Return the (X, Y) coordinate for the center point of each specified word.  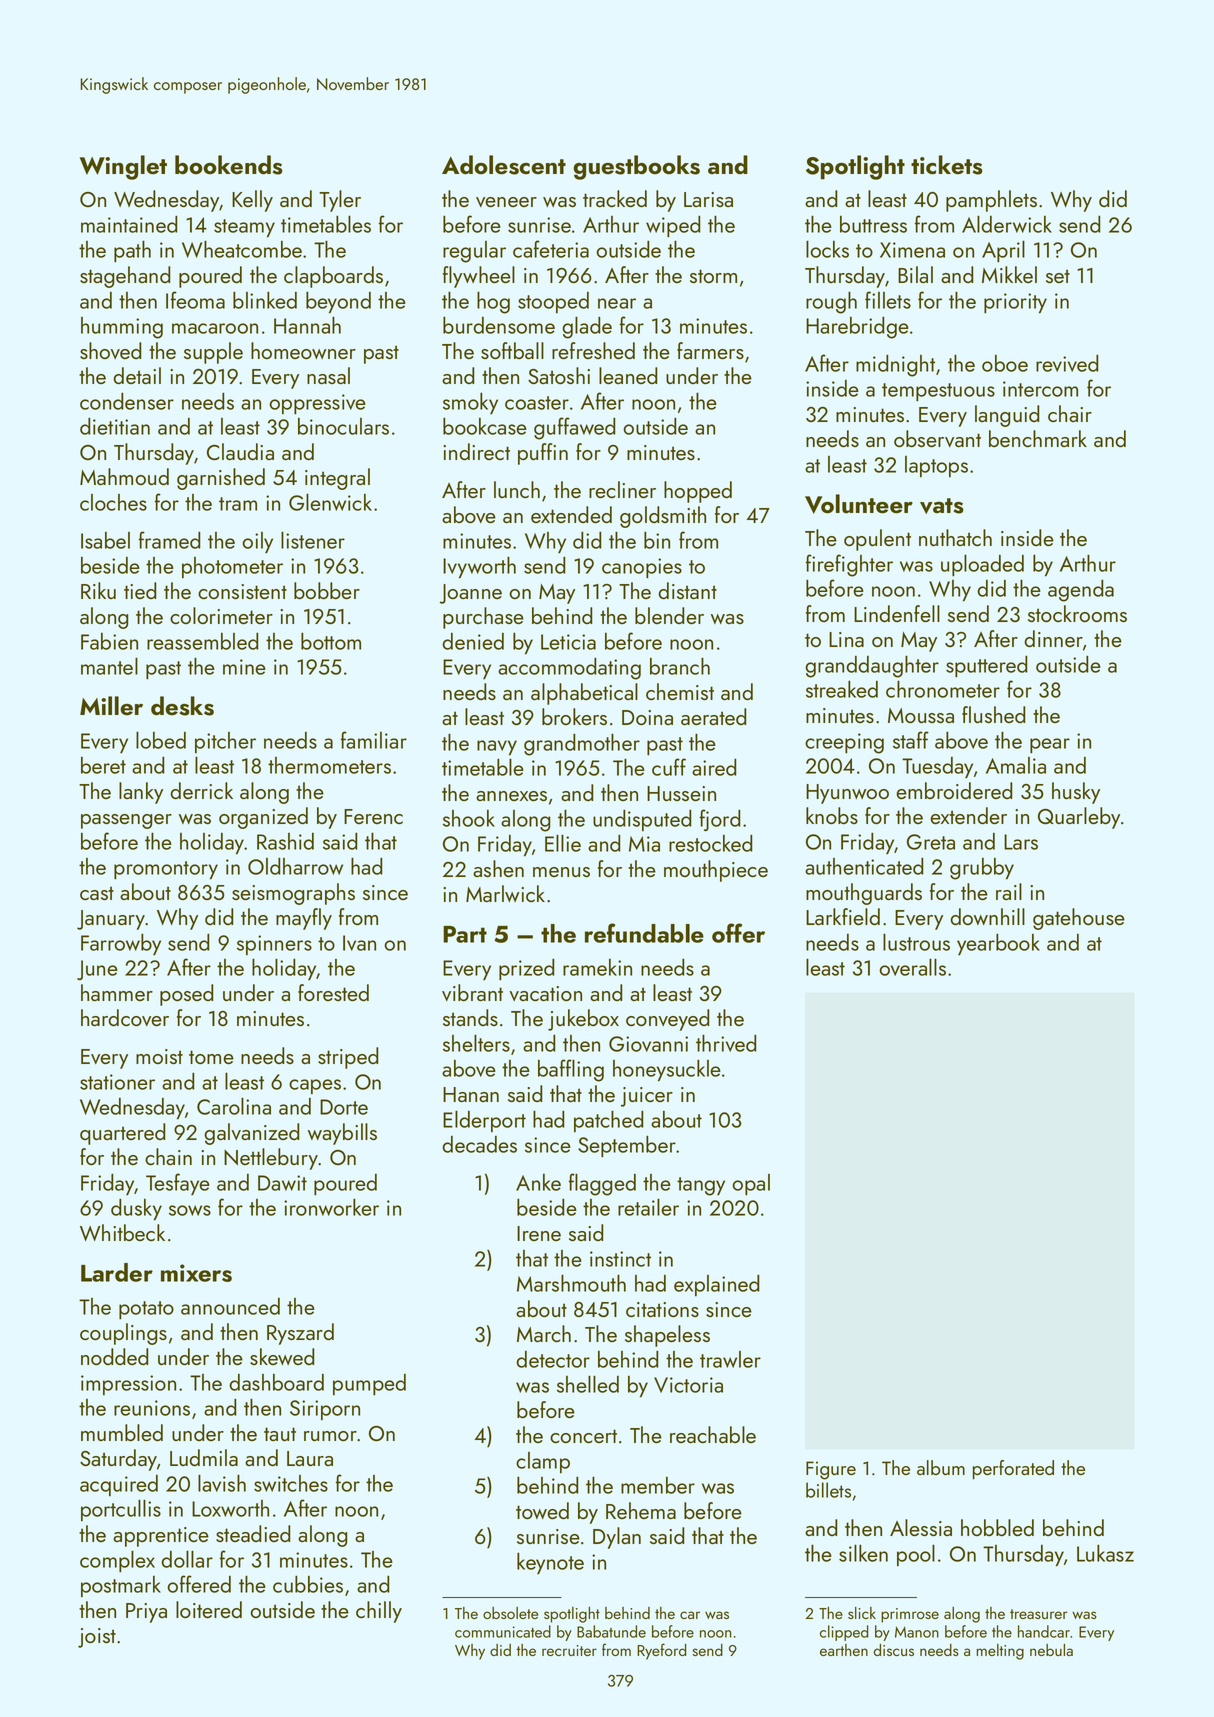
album (941, 1467)
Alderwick (1007, 224)
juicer (647, 1097)
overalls (912, 967)
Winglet (123, 167)
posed (186, 995)
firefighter (849, 565)
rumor (330, 1436)
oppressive (317, 404)
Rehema (641, 1510)
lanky (141, 793)
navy (497, 748)
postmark (121, 1586)
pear (1050, 746)
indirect (476, 451)
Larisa (708, 199)
